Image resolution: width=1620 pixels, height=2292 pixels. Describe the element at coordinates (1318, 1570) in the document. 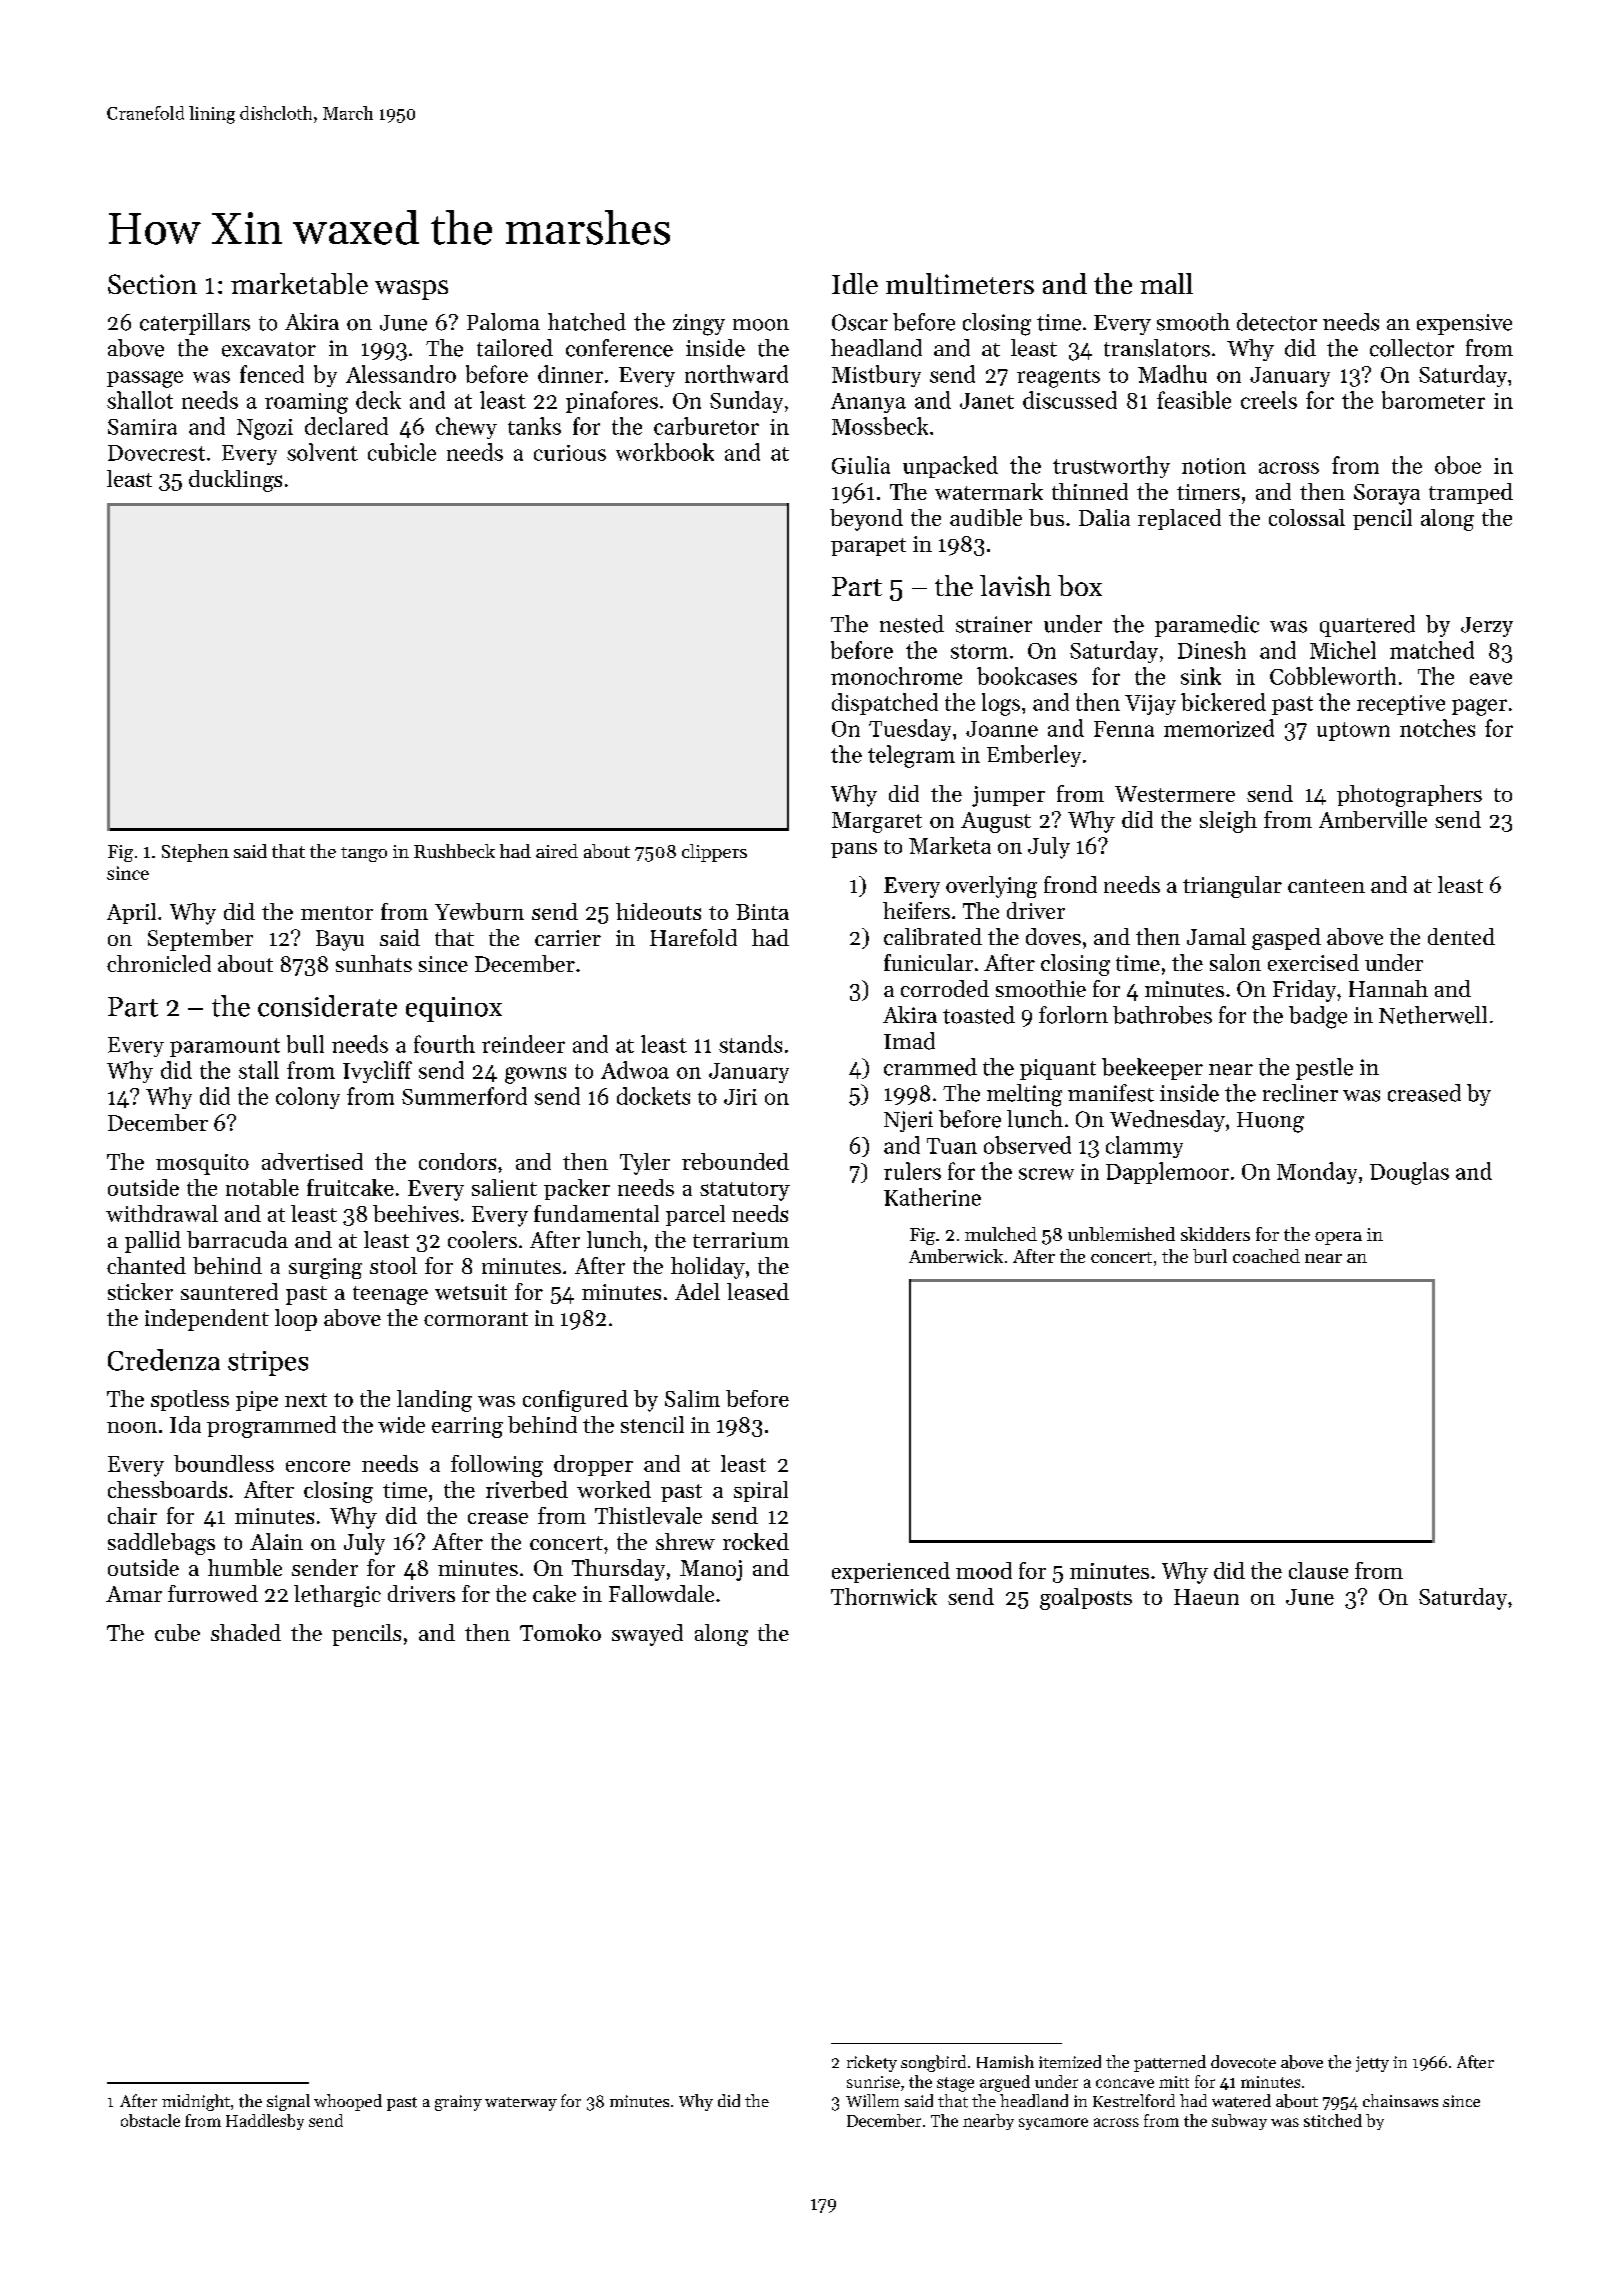

I see `clause` at that location.
